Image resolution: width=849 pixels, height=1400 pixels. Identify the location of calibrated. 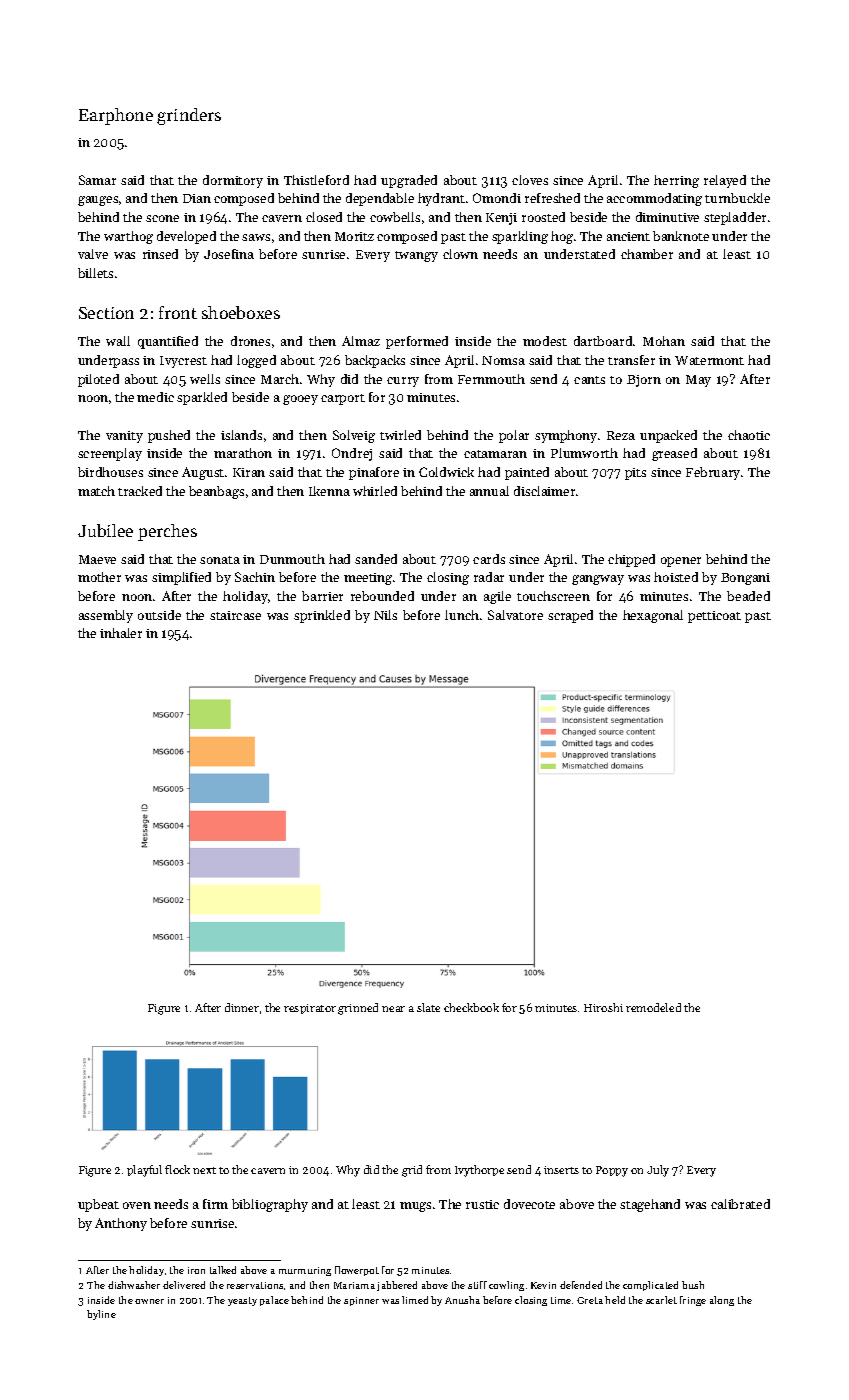
(740, 1204).
